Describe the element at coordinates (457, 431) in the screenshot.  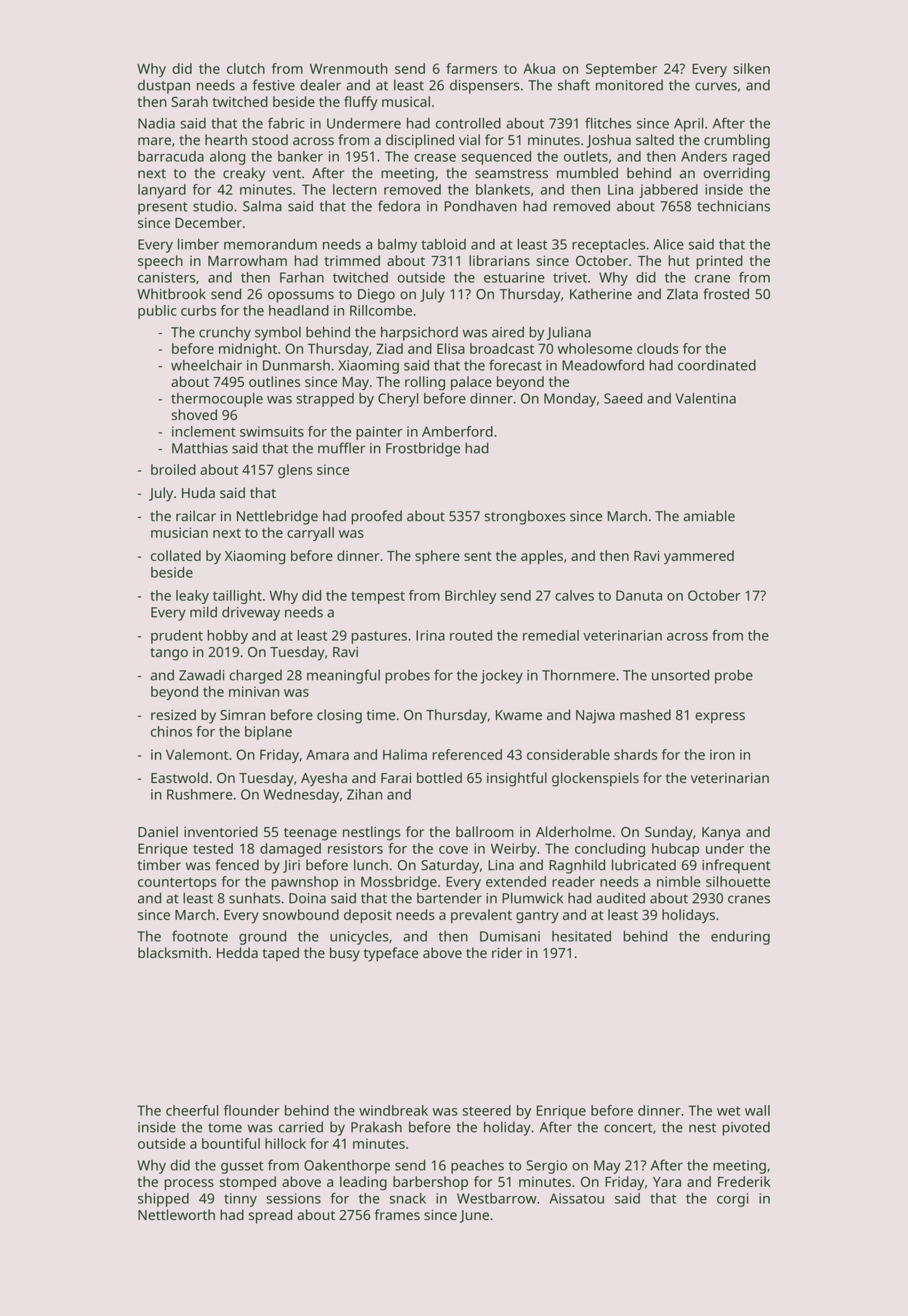
I see `Amberford` at that location.
